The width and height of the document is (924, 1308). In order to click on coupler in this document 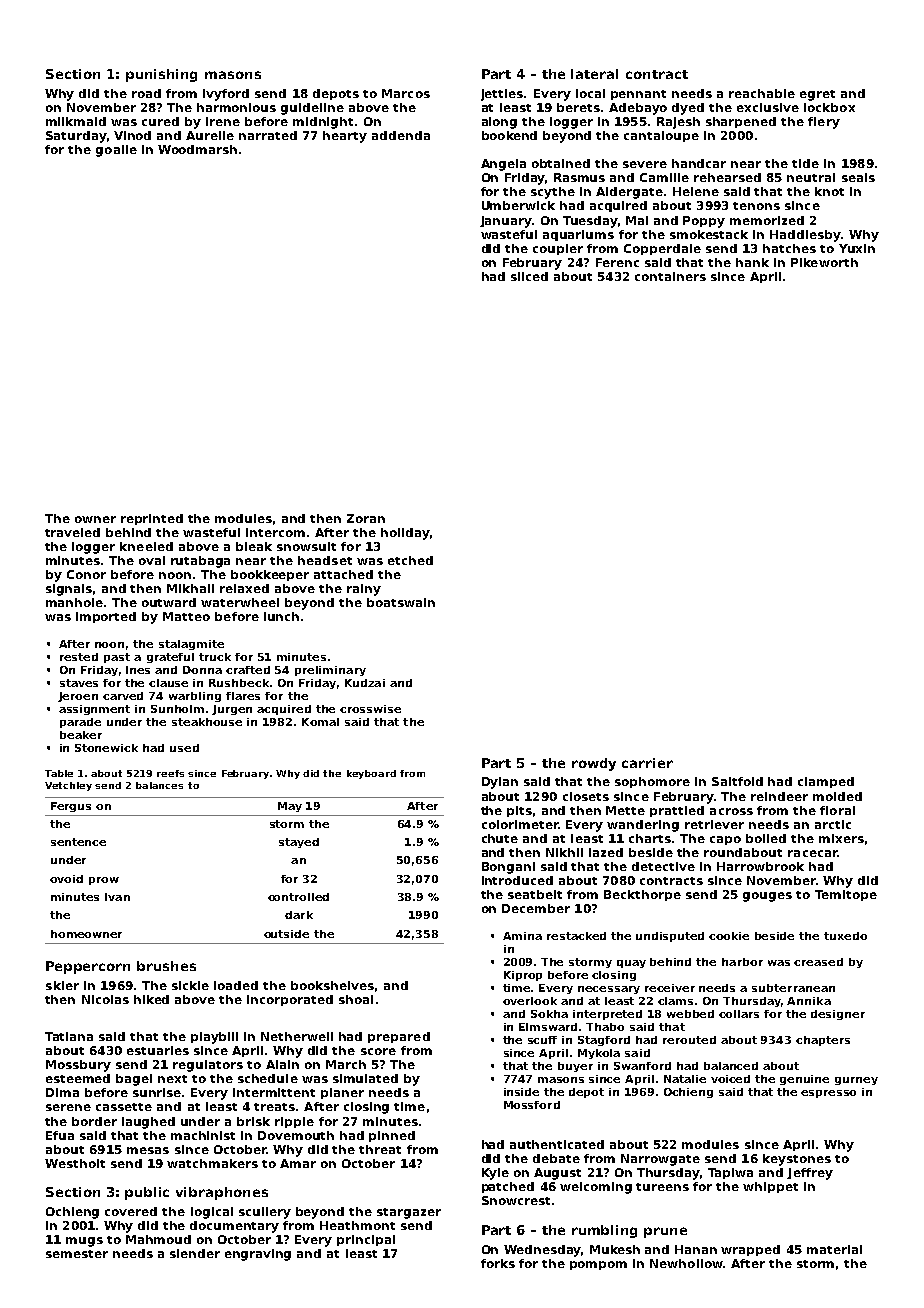, I will do `click(558, 249)`.
